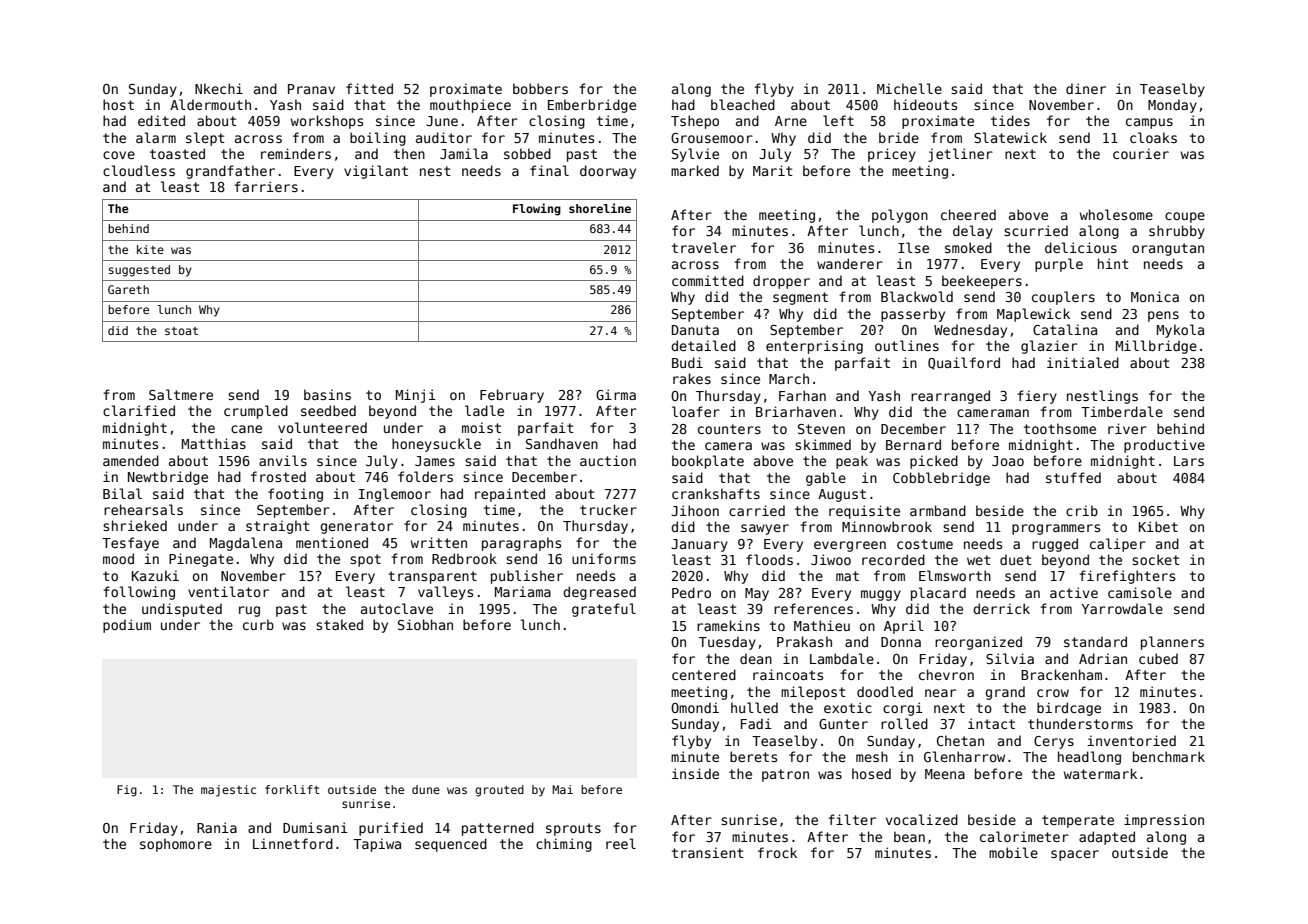 This document has height=924, width=1308. Describe the element at coordinates (181, 331) in the document. I see `stoat` at that location.
